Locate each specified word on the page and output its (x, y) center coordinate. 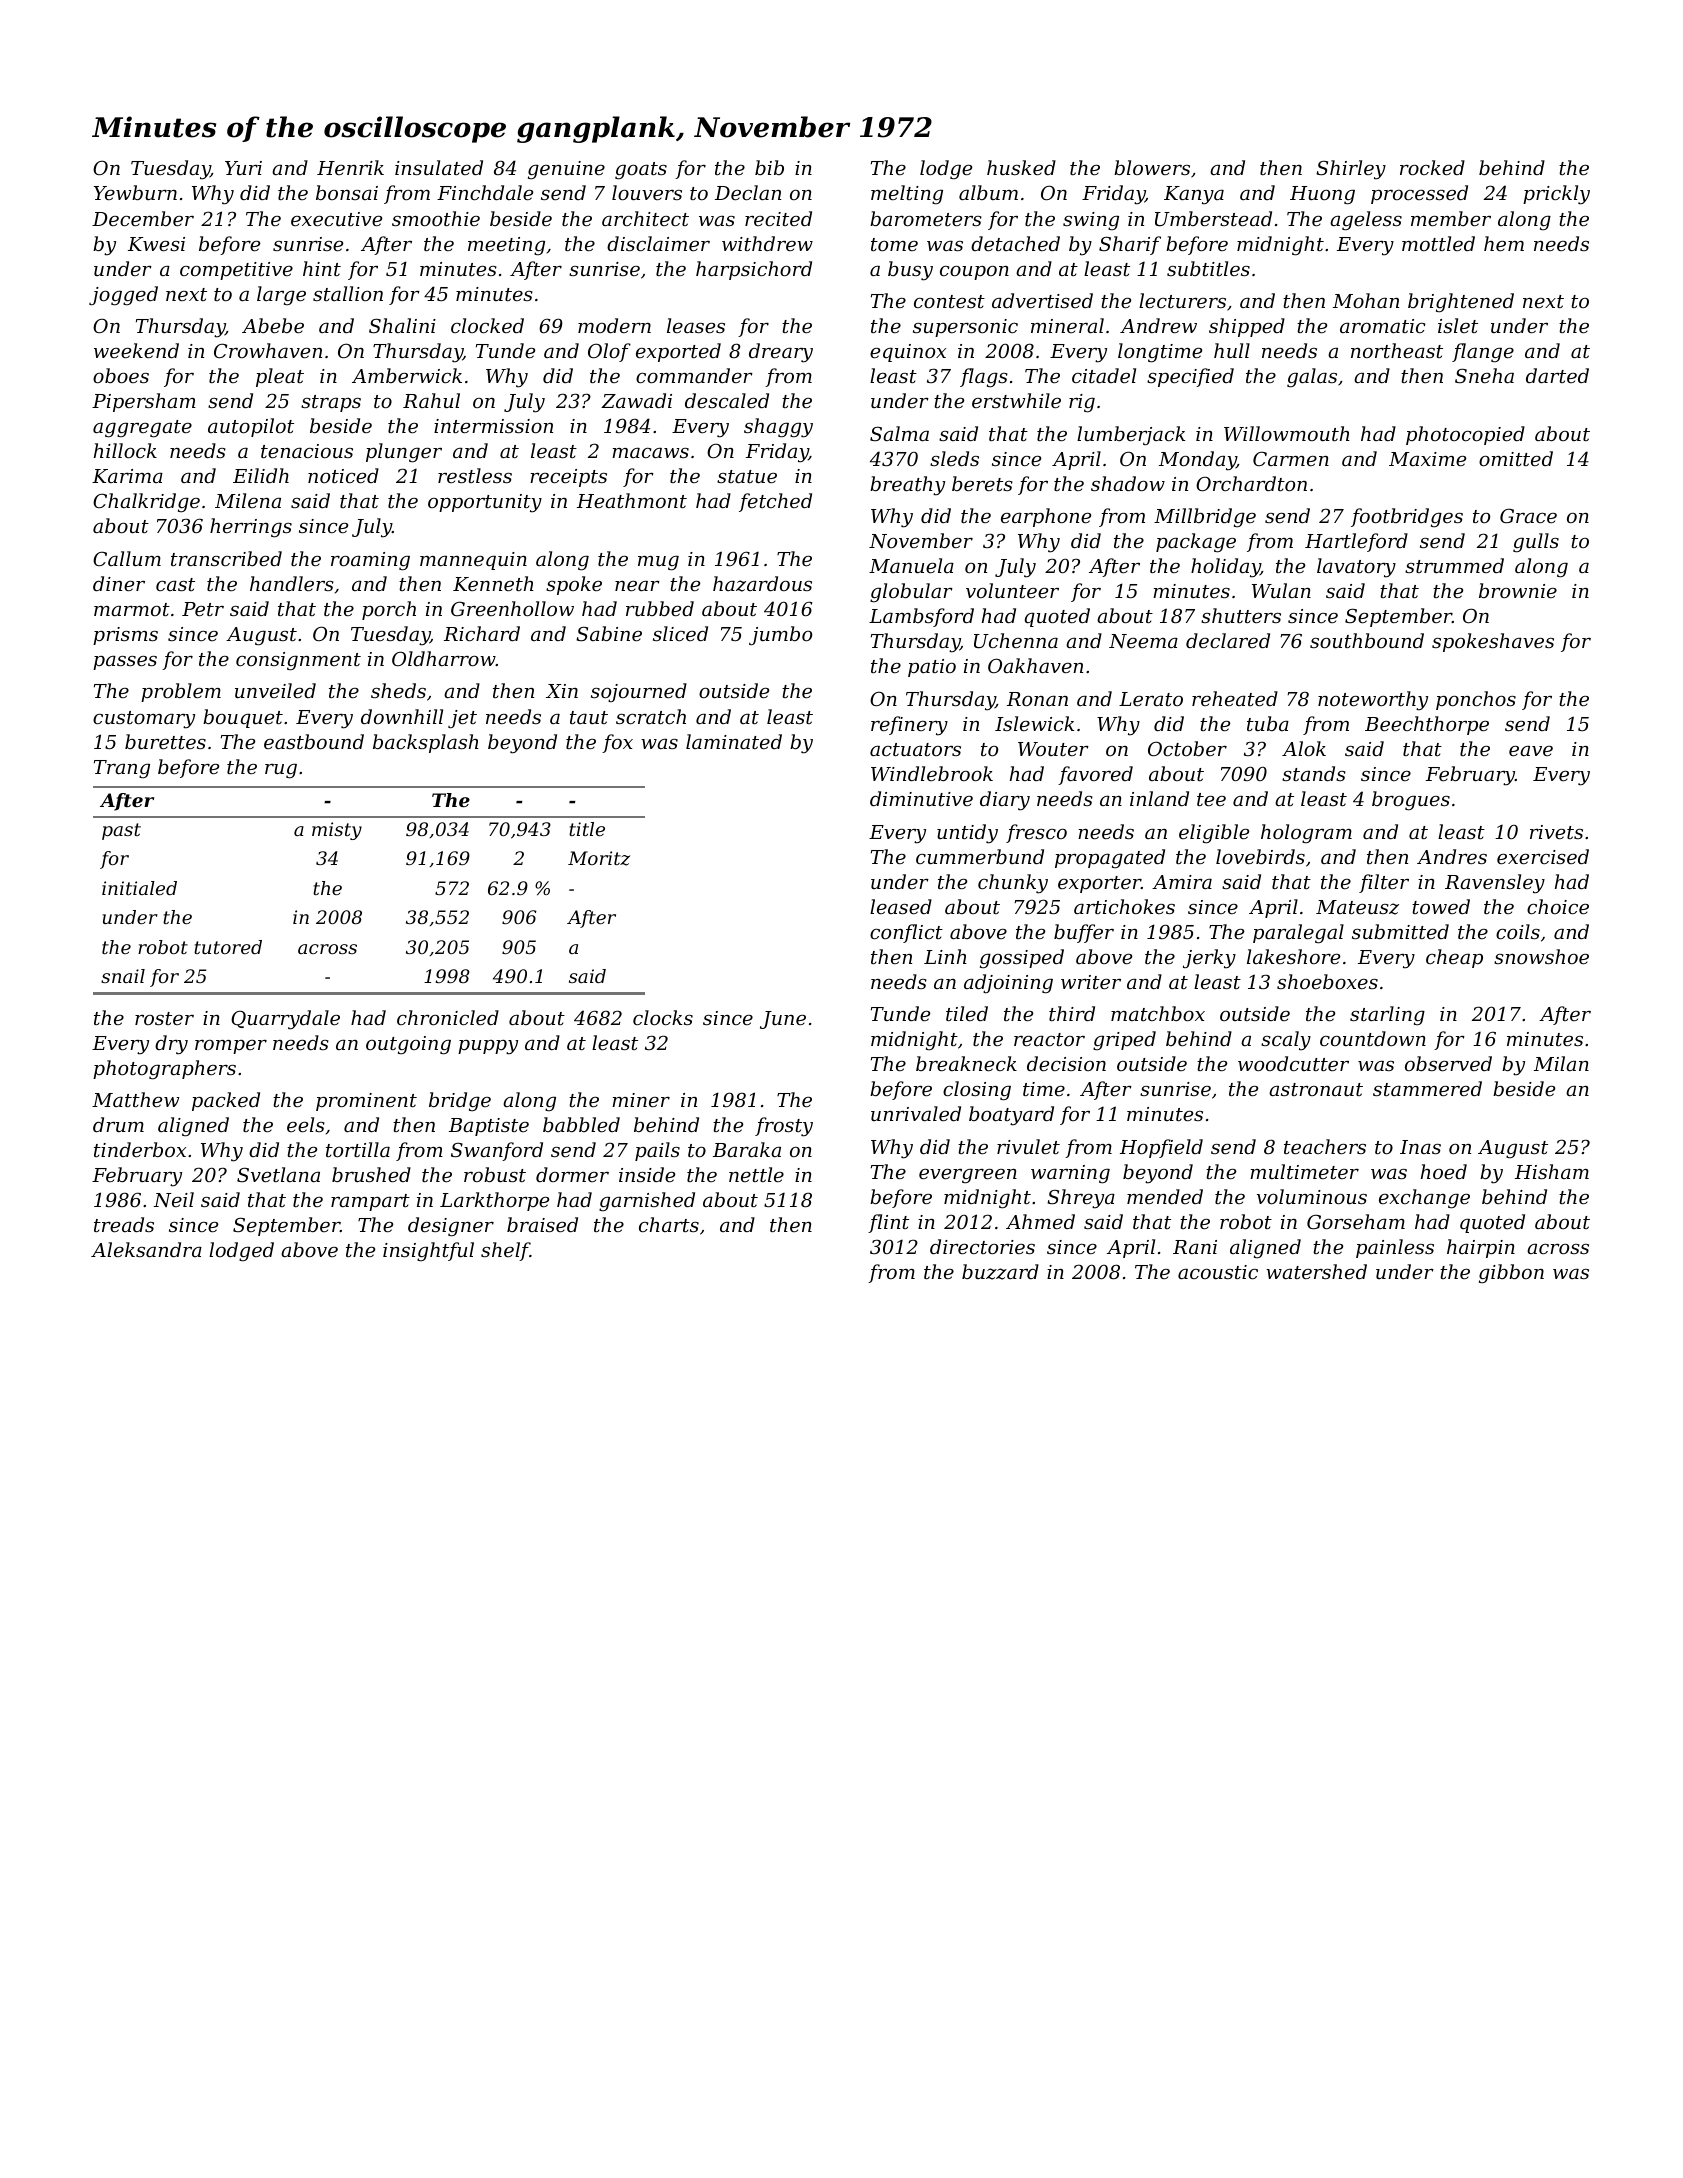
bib (769, 167)
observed (1448, 1063)
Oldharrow (444, 658)
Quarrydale (285, 1020)
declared (1228, 640)
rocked (1432, 167)
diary (1005, 801)
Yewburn (135, 192)
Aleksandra (146, 1249)
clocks (663, 1017)
